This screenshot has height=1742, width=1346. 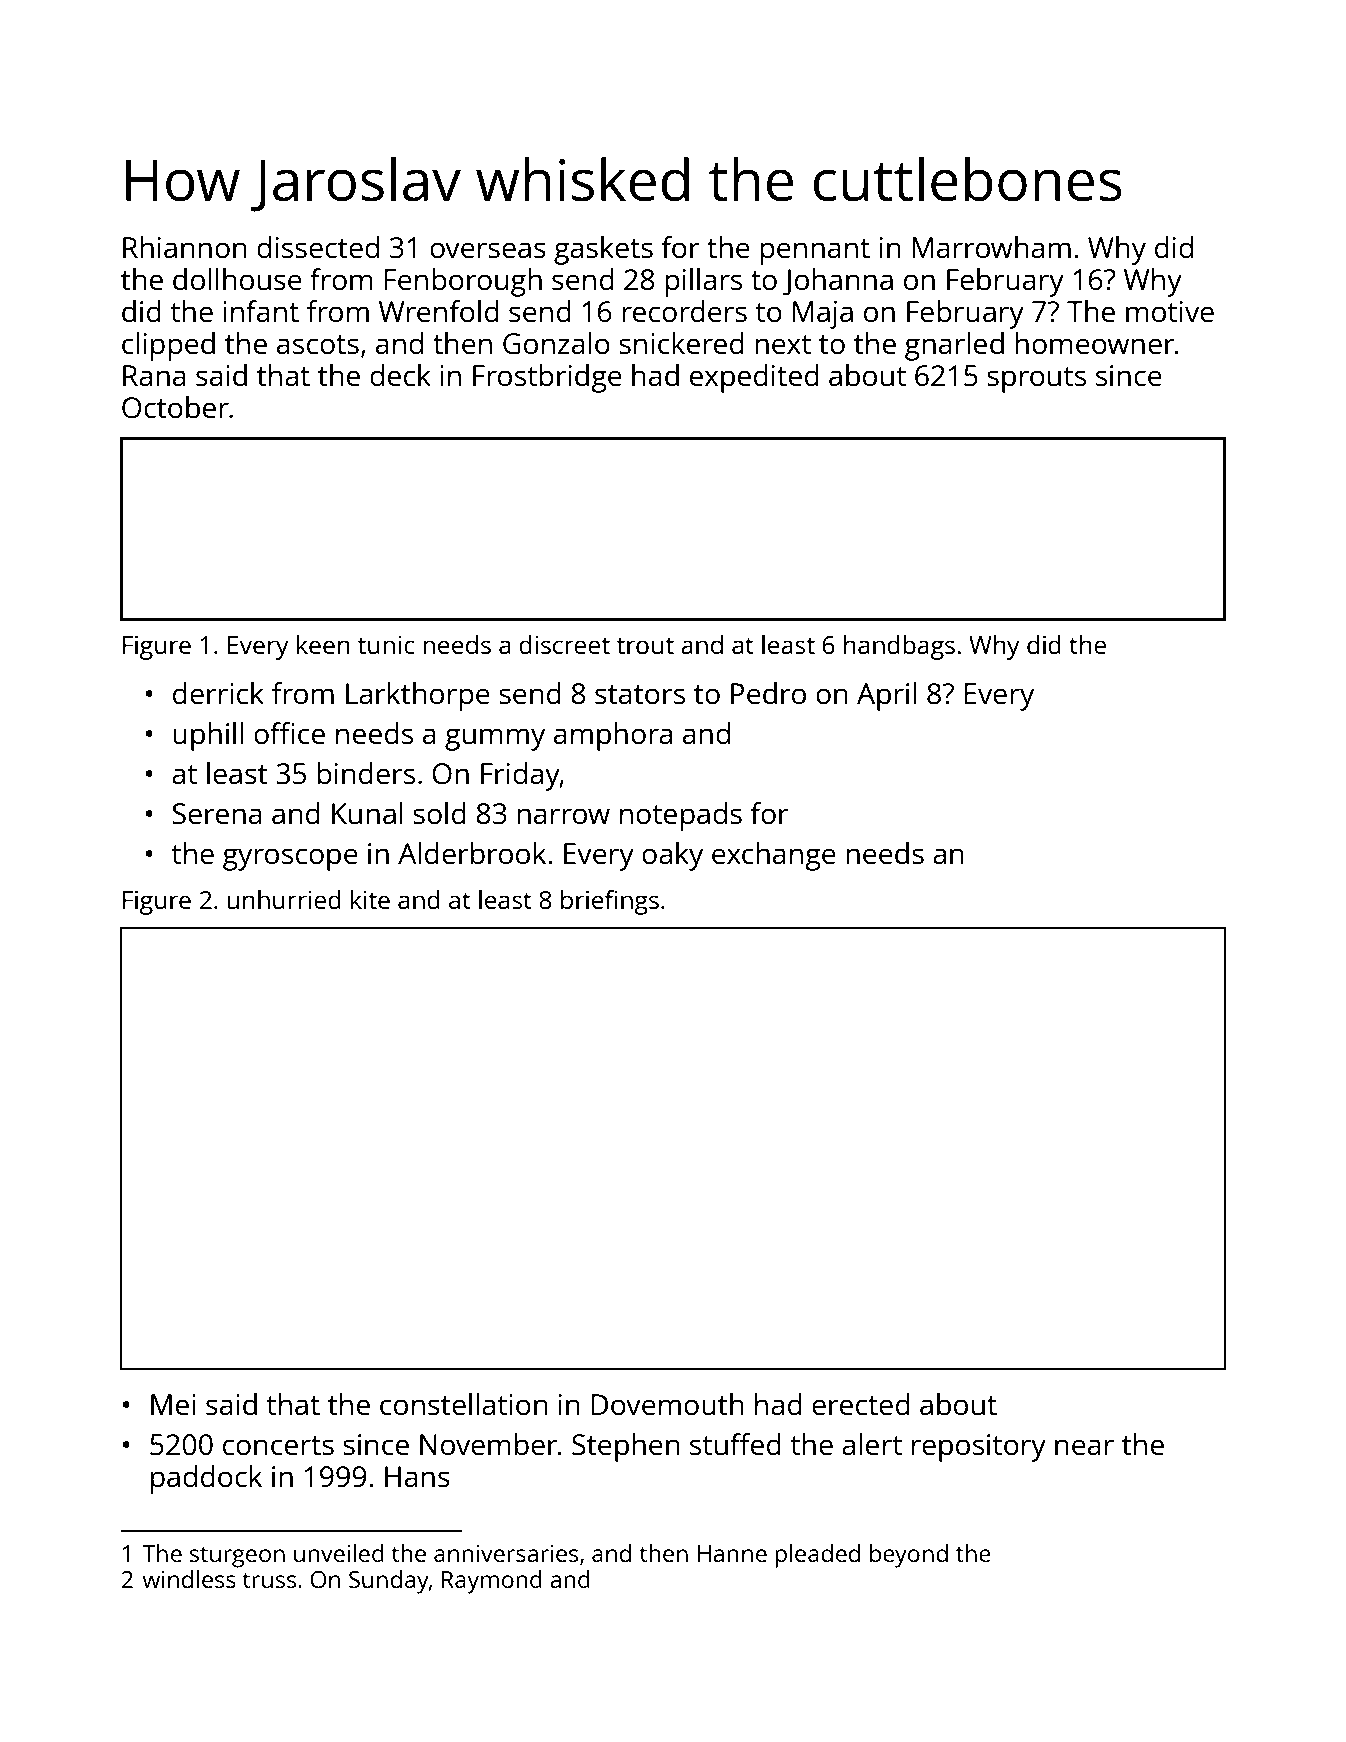 What do you see at coordinates (603, 250) in the screenshot?
I see `gaskets` at bounding box center [603, 250].
